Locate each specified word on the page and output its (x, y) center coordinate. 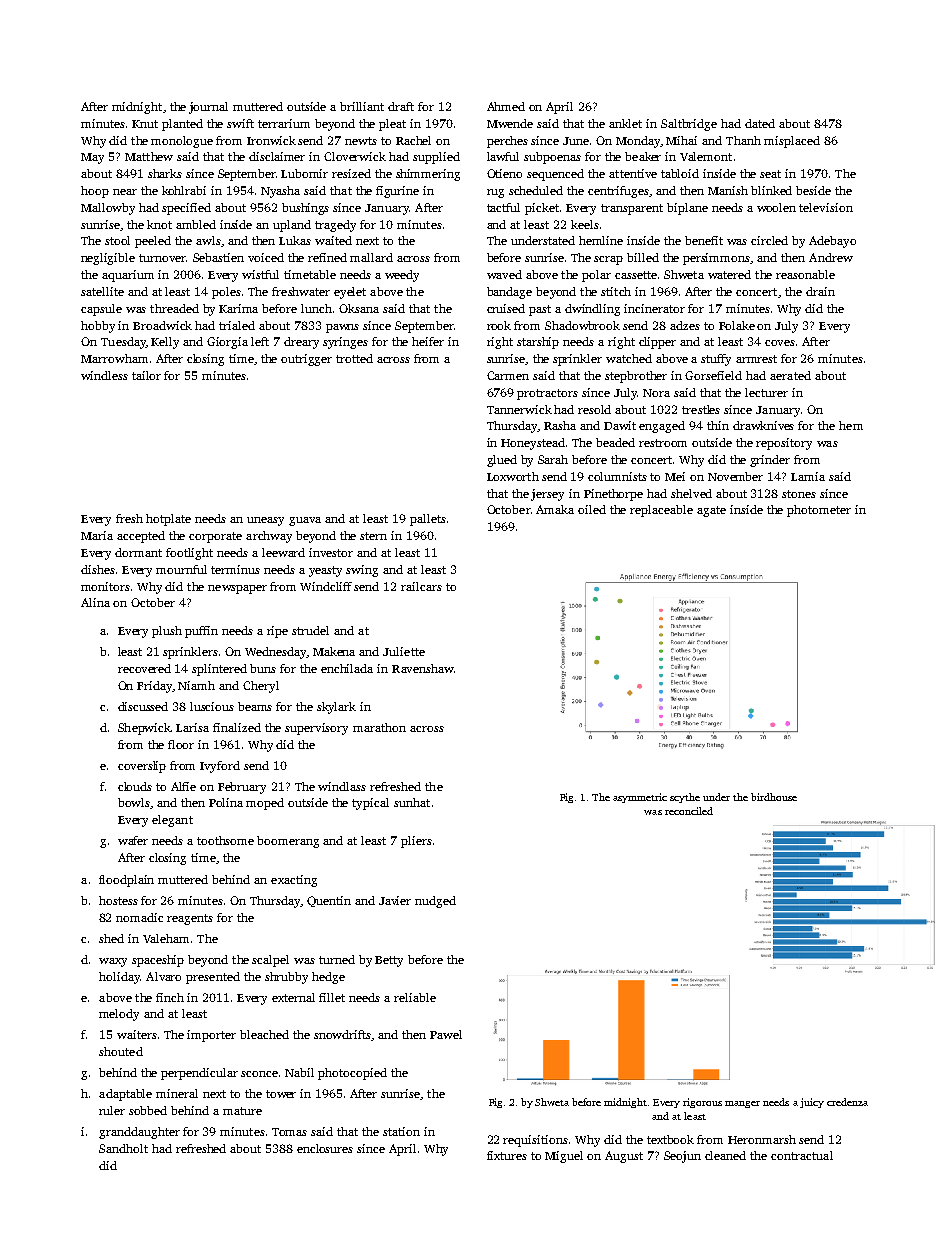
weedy (402, 276)
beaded (615, 442)
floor (181, 744)
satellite (102, 291)
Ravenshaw (423, 668)
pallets (428, 520)
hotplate (168, 520)
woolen (776, 207)
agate (711, 511)
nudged (435, 902)
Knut (145, 124)
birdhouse (774, 797)
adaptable (125, 1095)
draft (401, 106)
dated (760, 123)
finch (170, 997)
